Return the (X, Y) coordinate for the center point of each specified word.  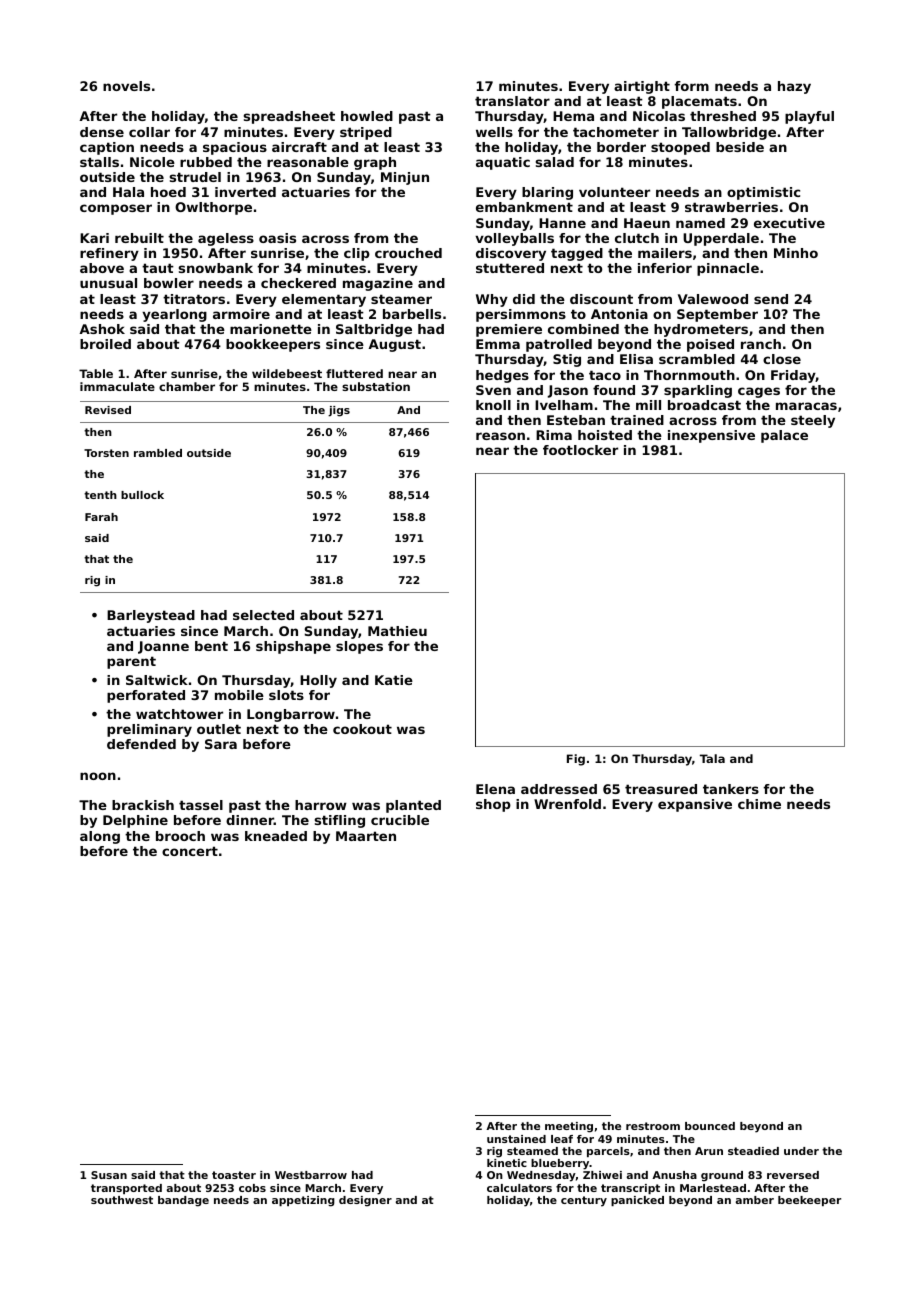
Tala (712, 758)
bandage (183, 1201)
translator (512, 101)
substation (376, 386)
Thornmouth (689, 375)
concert (190, 851)
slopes (359, 647)
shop (493, 805)
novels (126, 86)
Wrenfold (567, 804)
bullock (142, 495)
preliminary (149, 730)
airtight (642, 87)
